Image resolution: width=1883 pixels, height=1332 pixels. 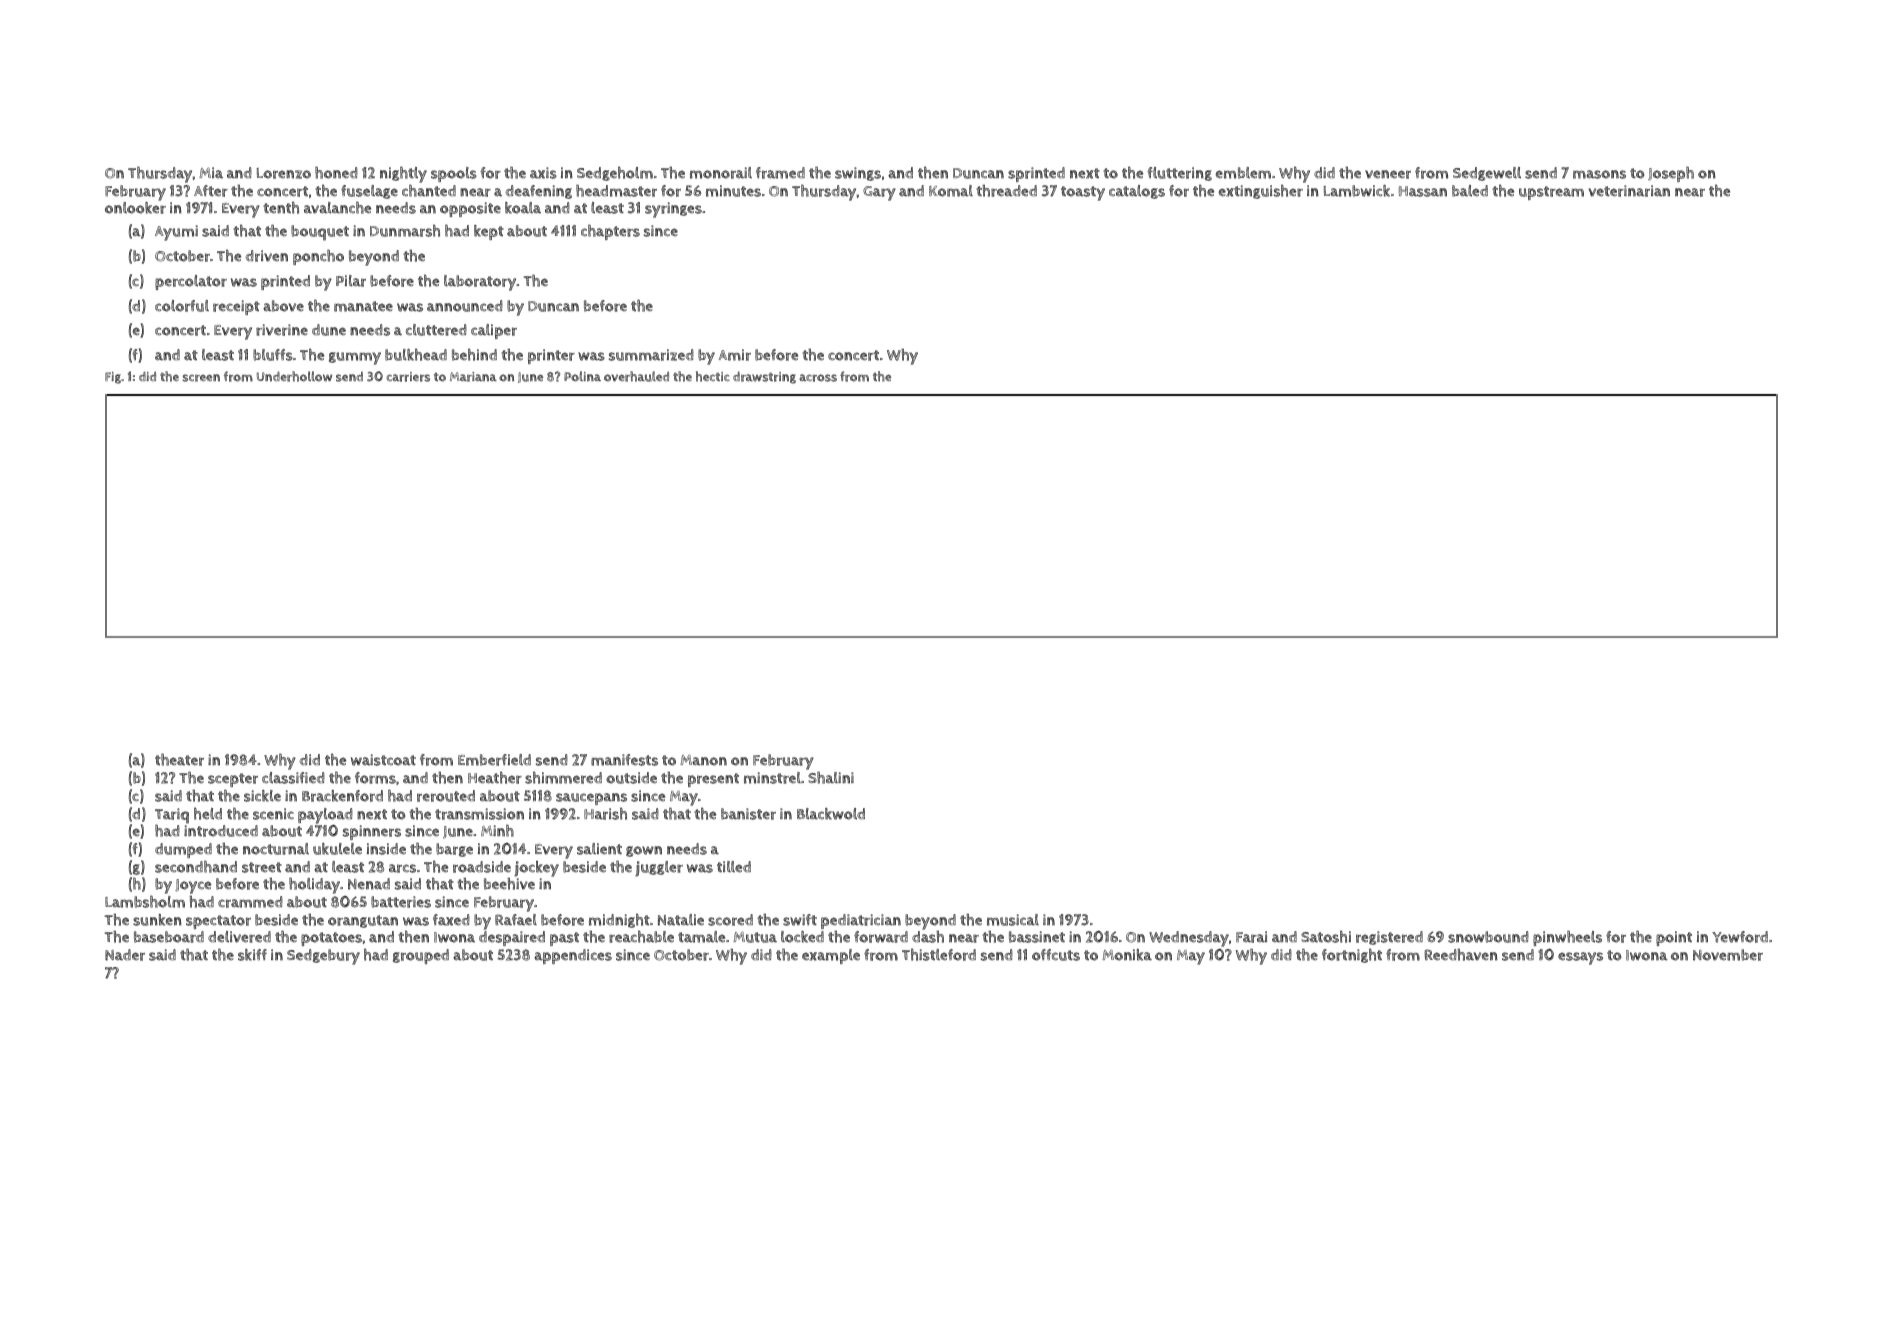 What do you see at coordinates (703, 760) in the page?
I see `Manon` at bounding box center [703, 760].
